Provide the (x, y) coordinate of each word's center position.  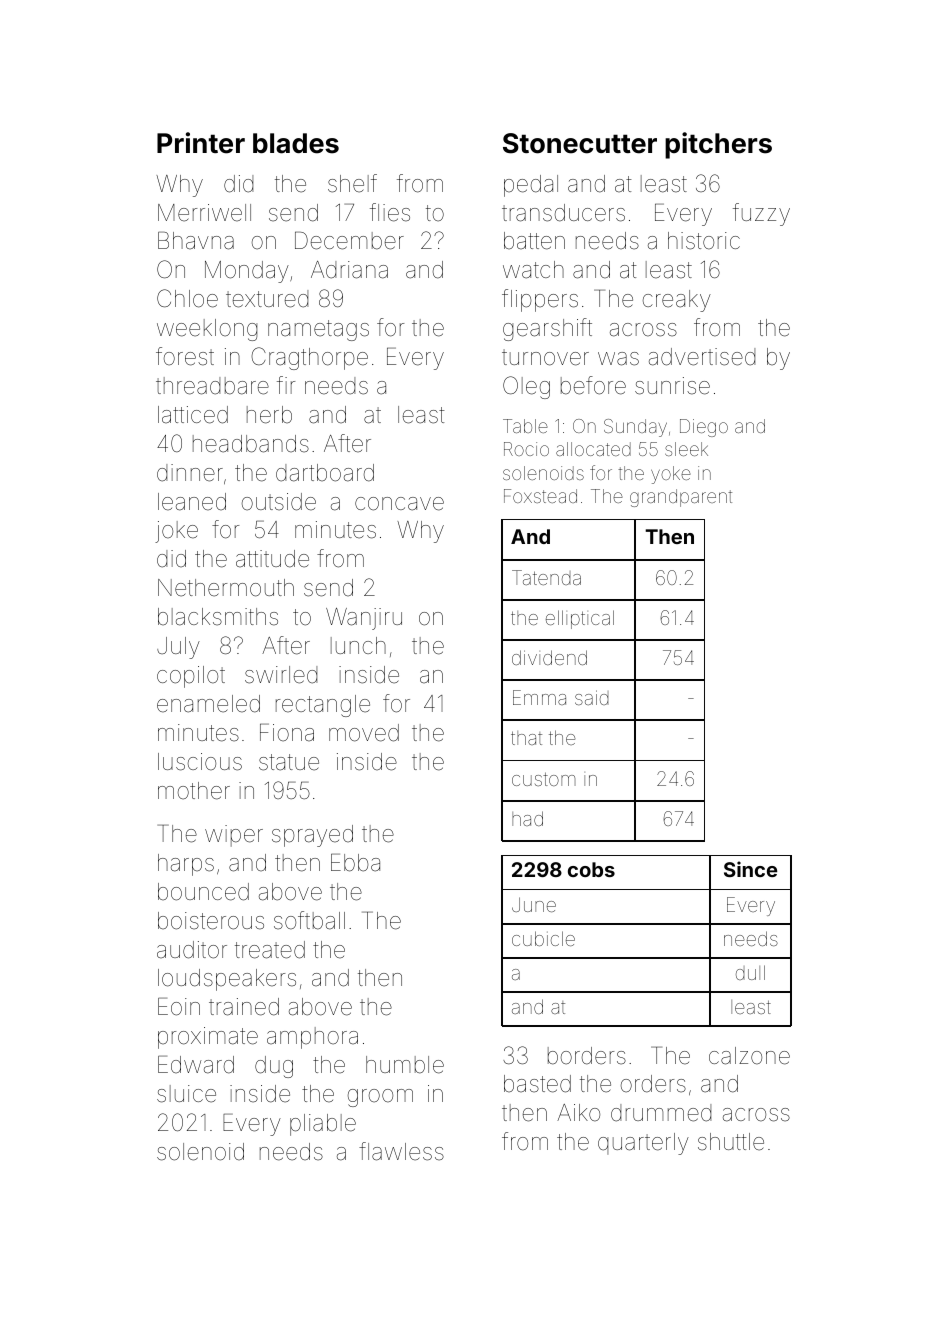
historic (704, 241)
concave (399, 504)
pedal (531, 186)
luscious (200, 762)
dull (750, 972)
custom (544, 779)
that (526, 738)
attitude (272, 559)
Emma (539, 697)
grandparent (681, 498)
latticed (193, 415)
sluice (186, 1094)
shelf (352, 183)
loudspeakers (227, 980)
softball (309, 920)
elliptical (580, 619)
